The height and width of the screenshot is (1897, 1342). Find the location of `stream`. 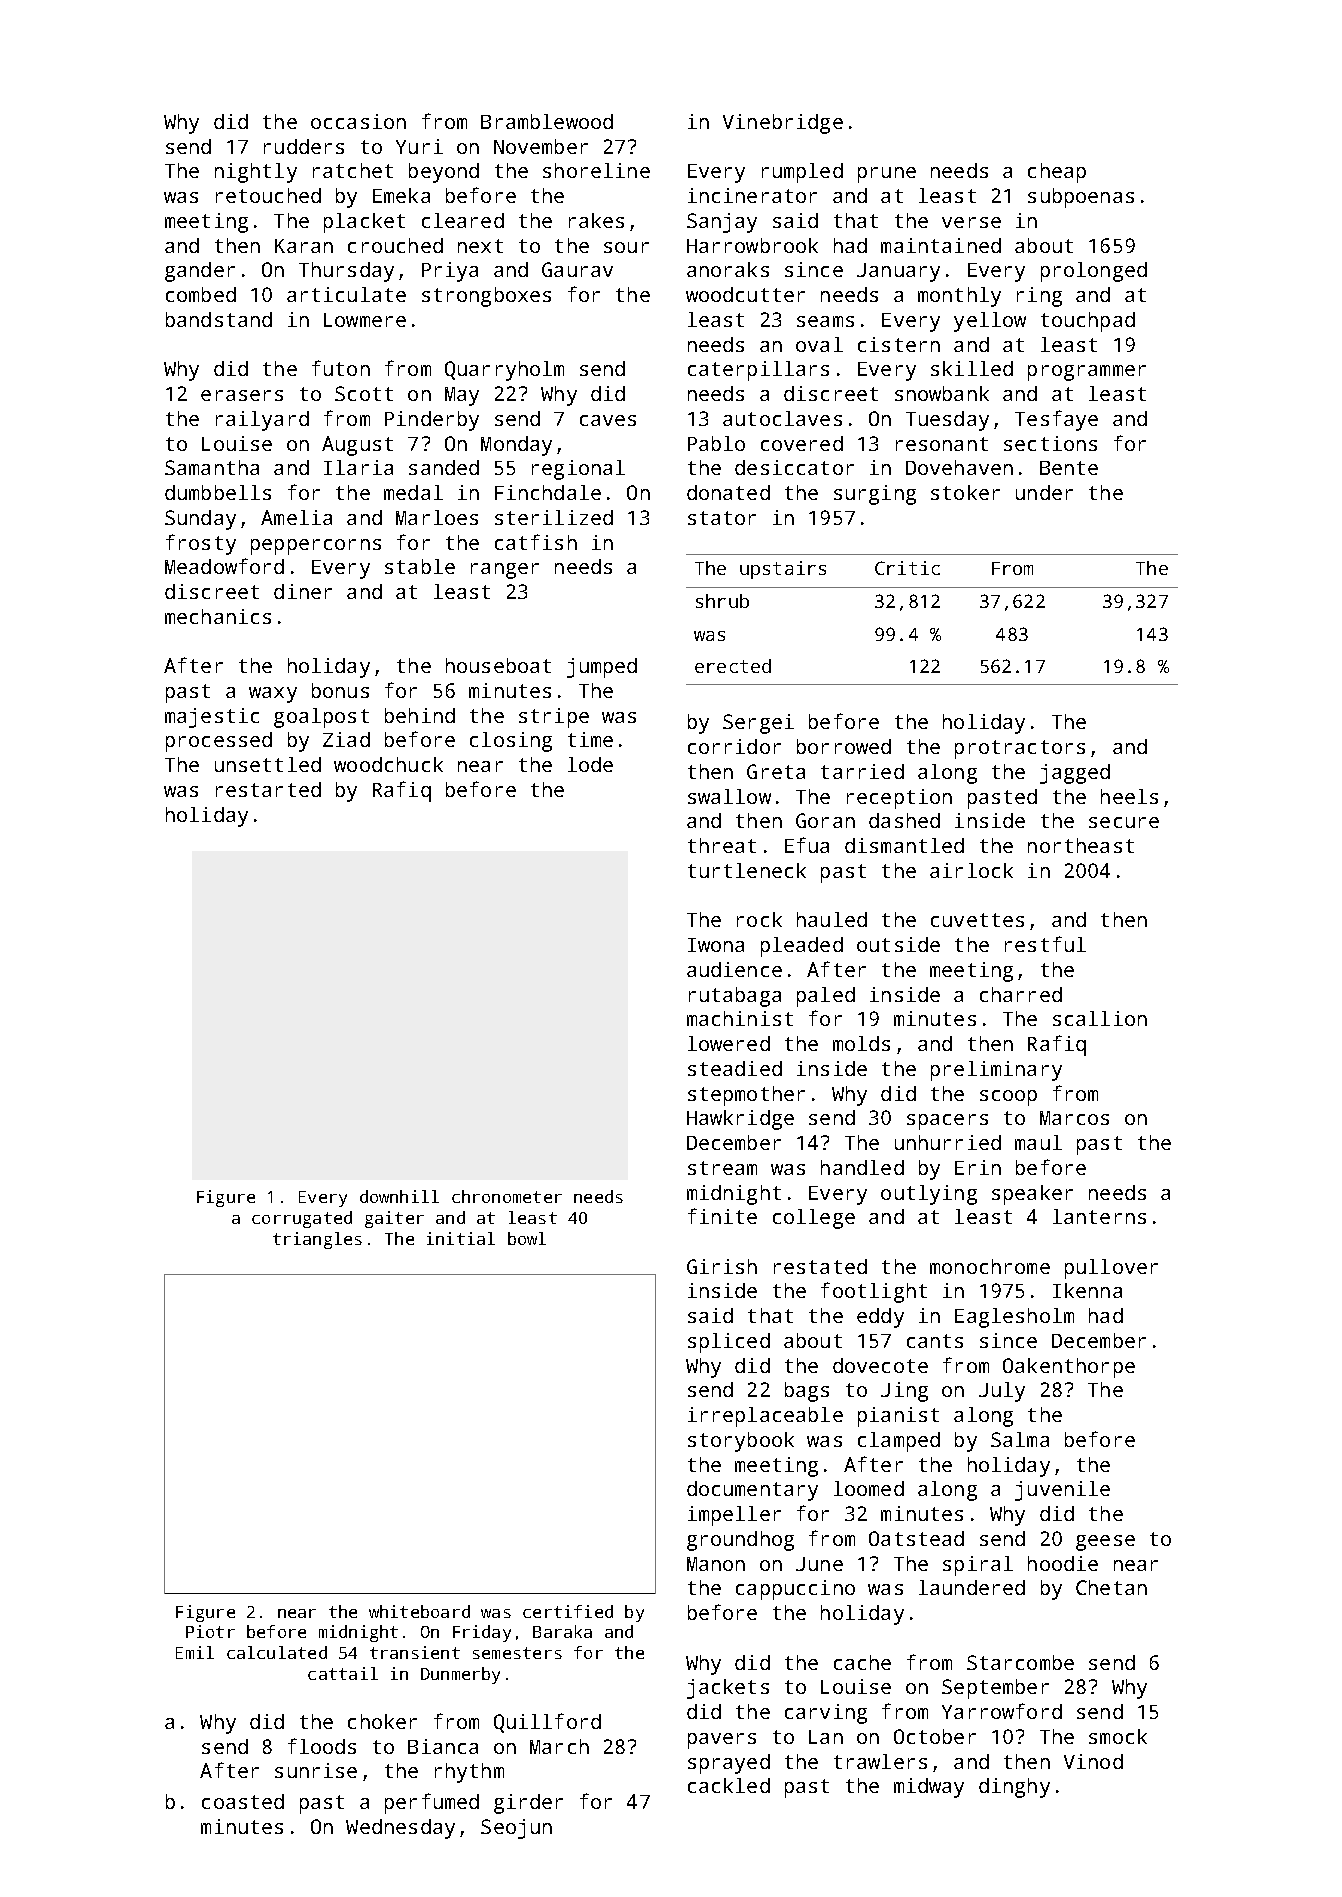

stream is located at coordinates (722, 1168).
